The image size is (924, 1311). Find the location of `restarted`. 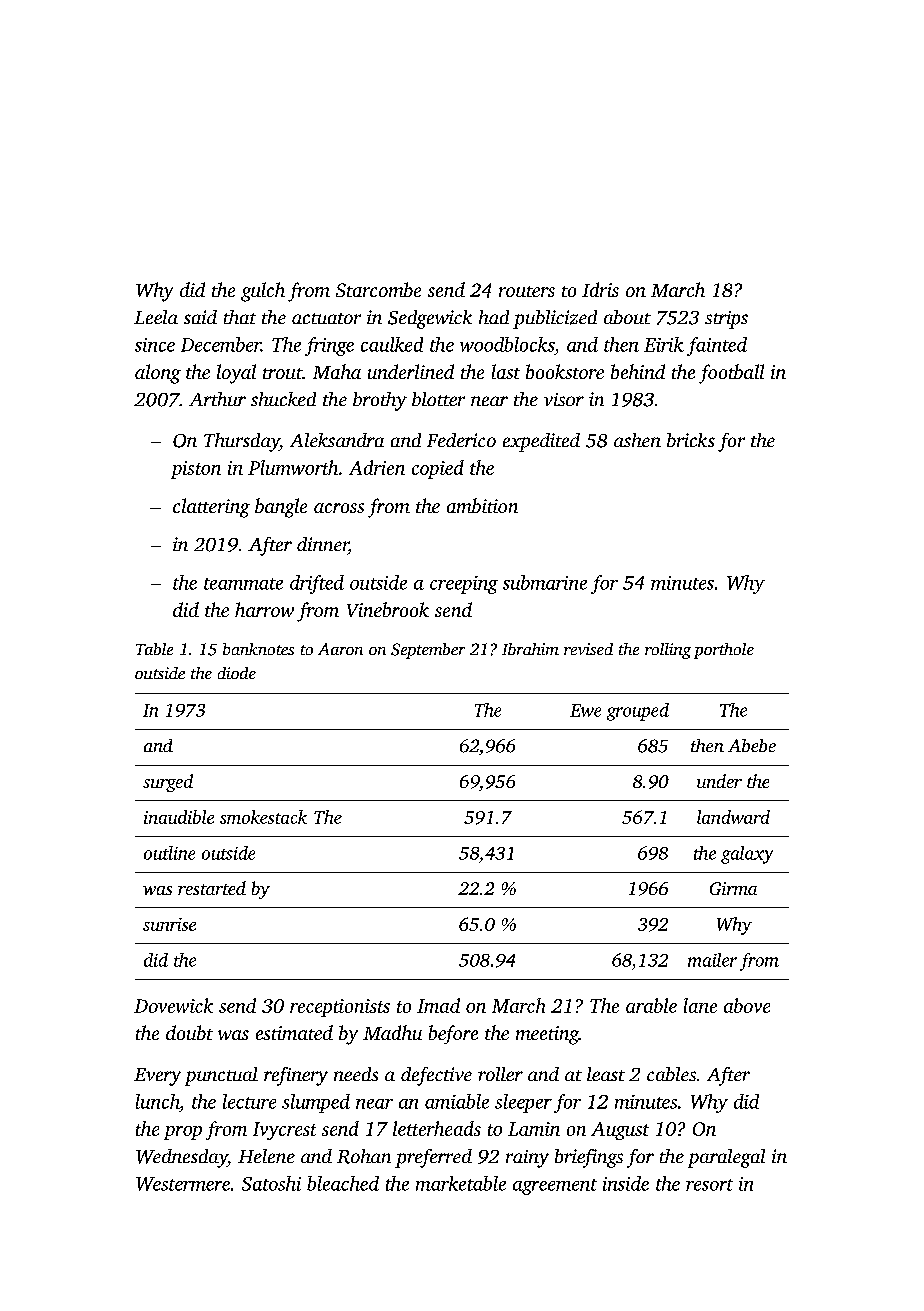

restarted is located at coordinates (212, 888).
